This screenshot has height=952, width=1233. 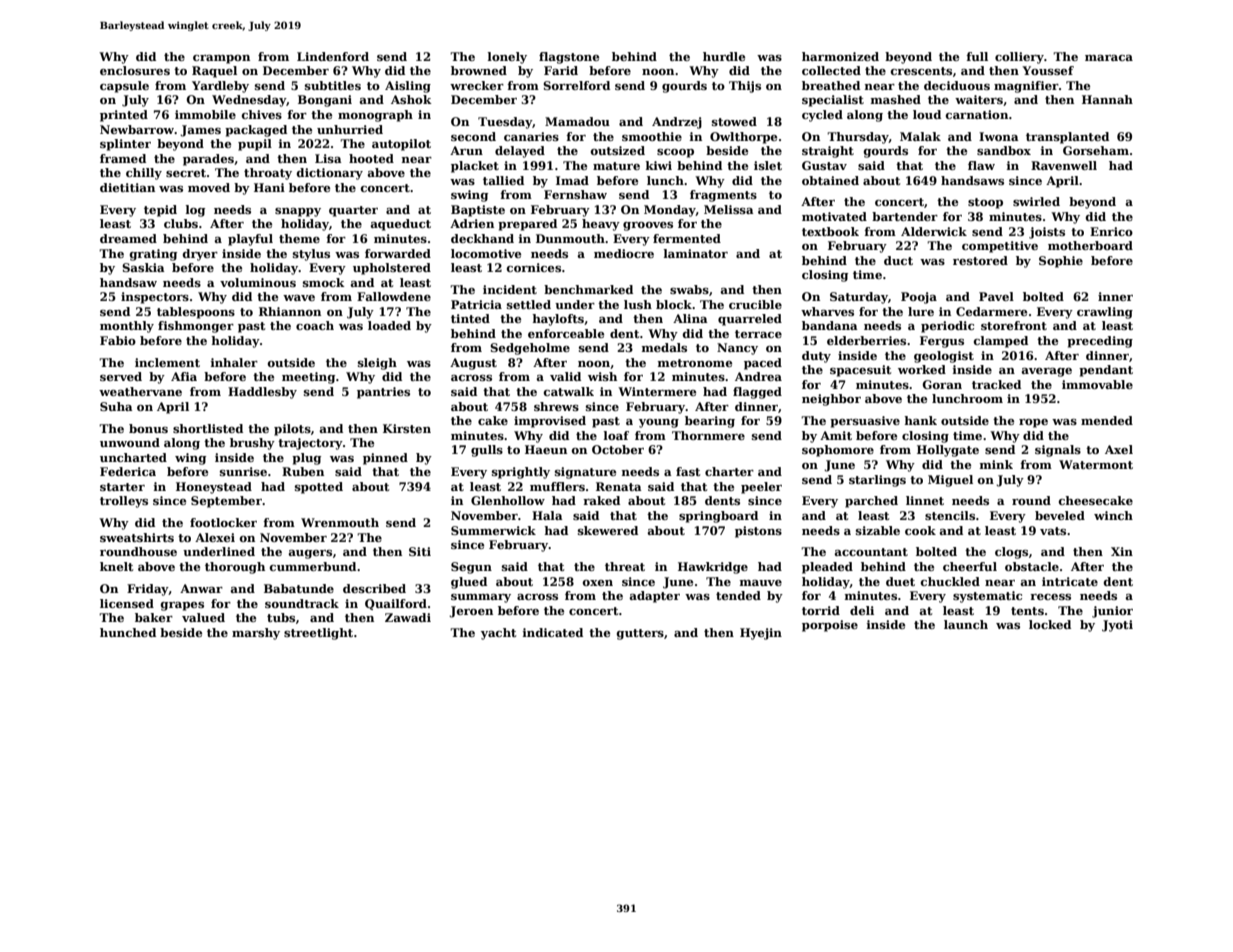 What do you see at coordinates (553, 632) in the screenshot?
I see `indicated` at bounding box center [553, 632].
